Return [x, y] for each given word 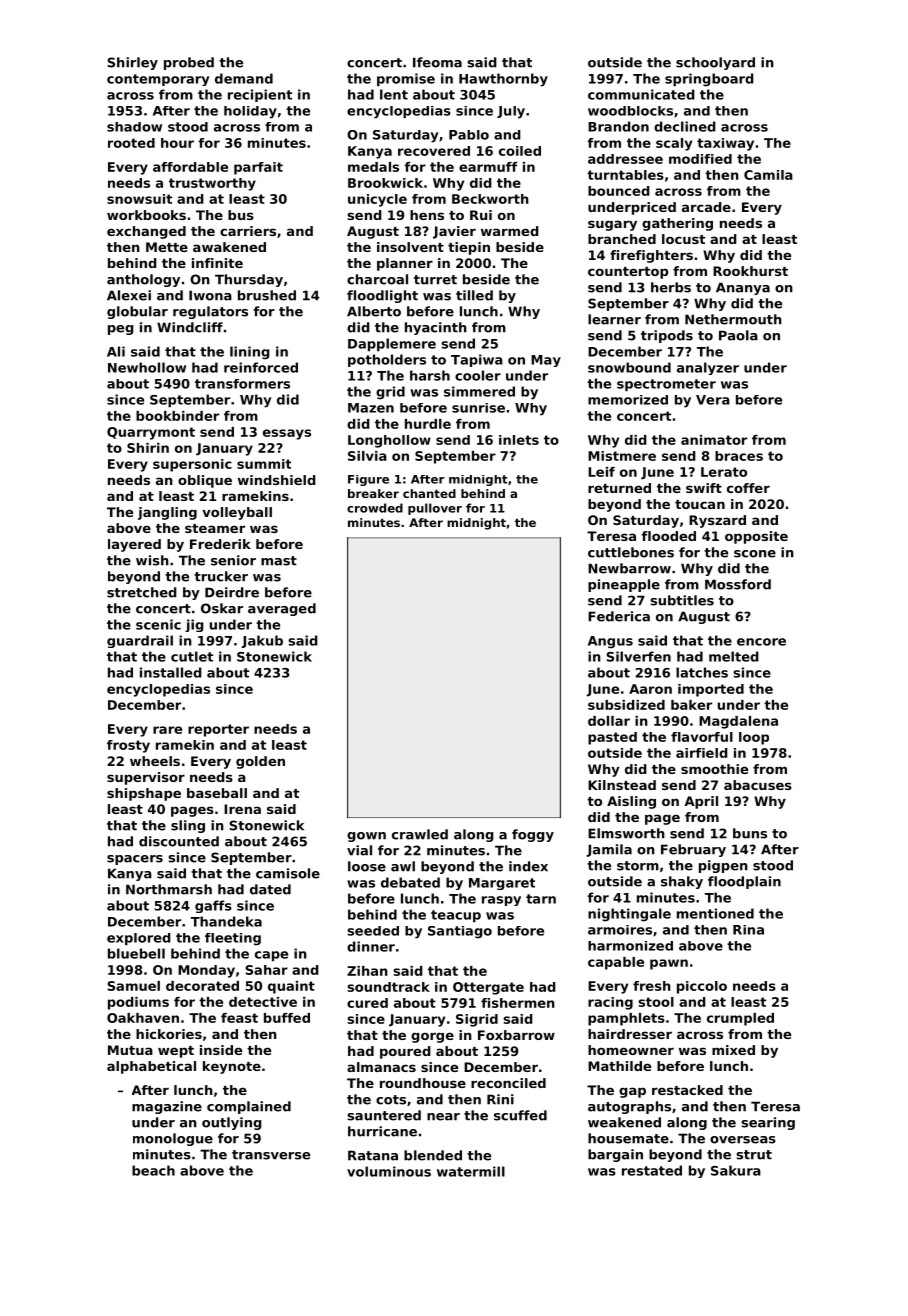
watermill [471, 1171]
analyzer [708, 368]
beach [153, 1170]
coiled [520, 151]
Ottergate [488, 988]
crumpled [740, 1019]
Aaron [650, 689]
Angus [610, 642]
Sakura [736, 1170]
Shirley [132, 63]
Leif [601, 472]
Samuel [134, 986]
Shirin [148, 448]
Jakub [262, 641]
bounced [619, 191]
